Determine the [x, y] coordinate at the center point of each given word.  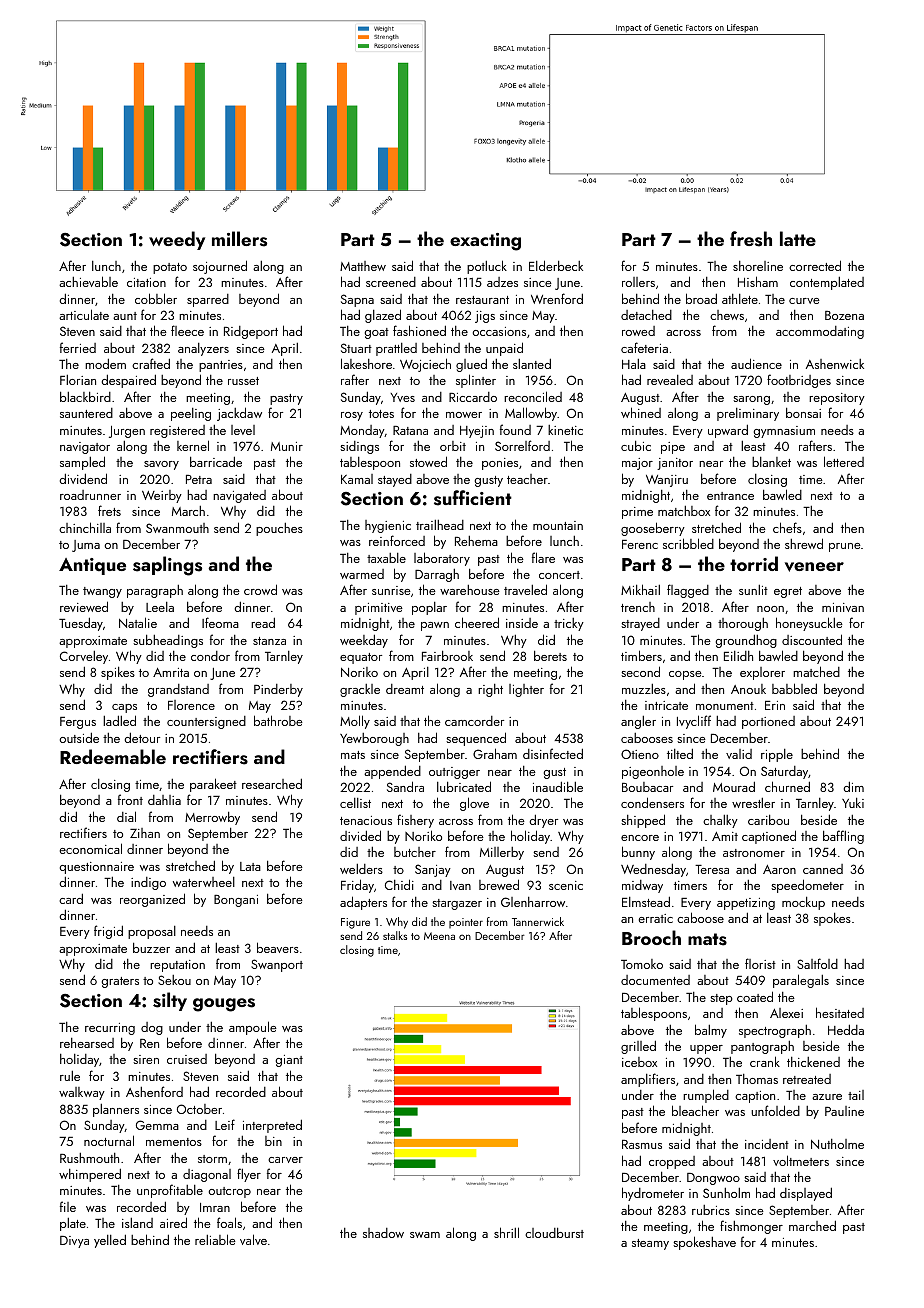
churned [787, 786]
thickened [813, 1062]
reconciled [533, 396]
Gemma [157, 1125]
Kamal [357, 479]
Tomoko [642, 964]
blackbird [85, 397]
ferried [78, 347]
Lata [250, 866]
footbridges [799, 381]
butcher [415, 852]
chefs [787, 527]
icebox [639, 1062]
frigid [108, 932]
